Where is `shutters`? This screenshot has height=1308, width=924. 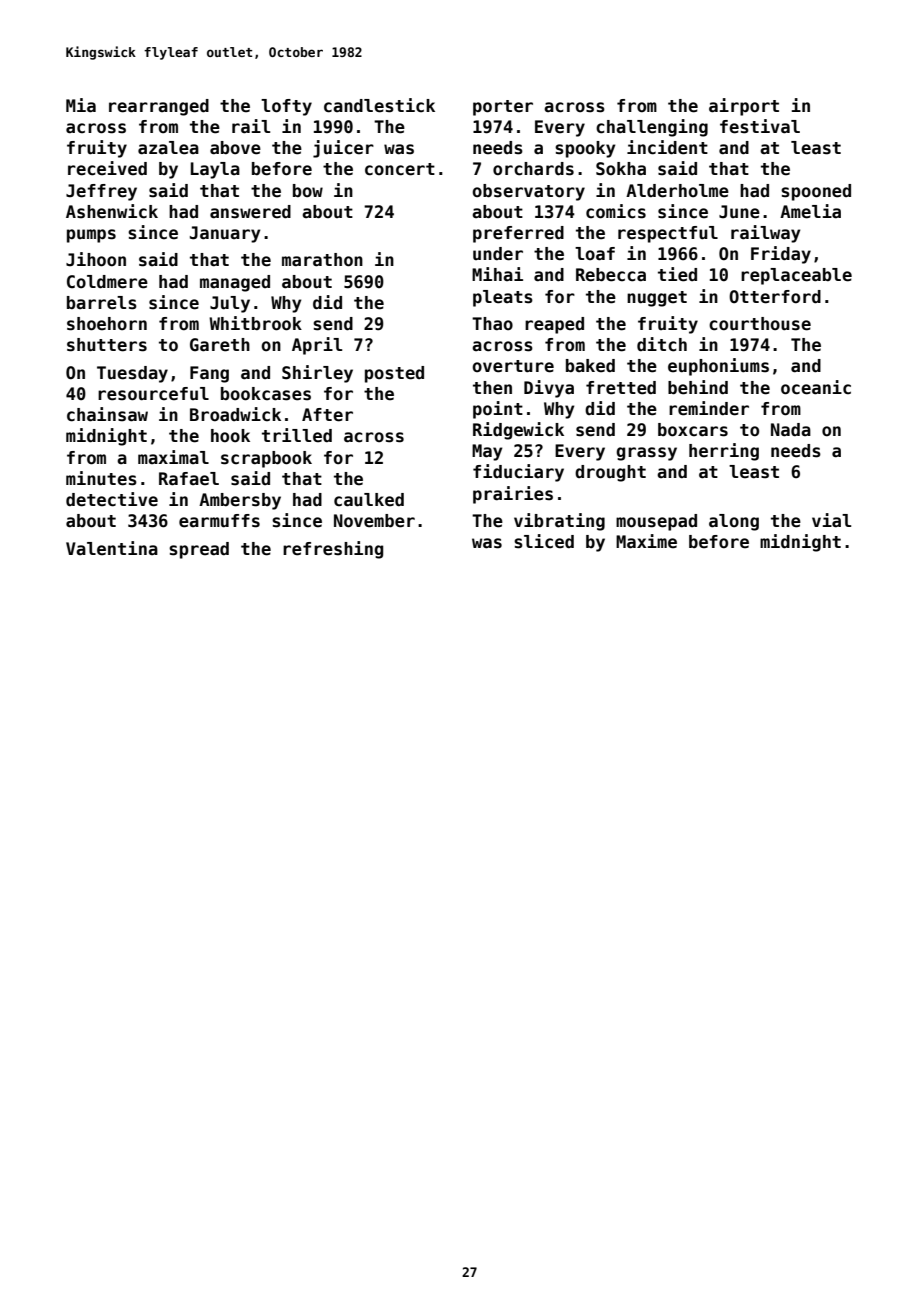 shutters is located at coordinates (107, 345).
